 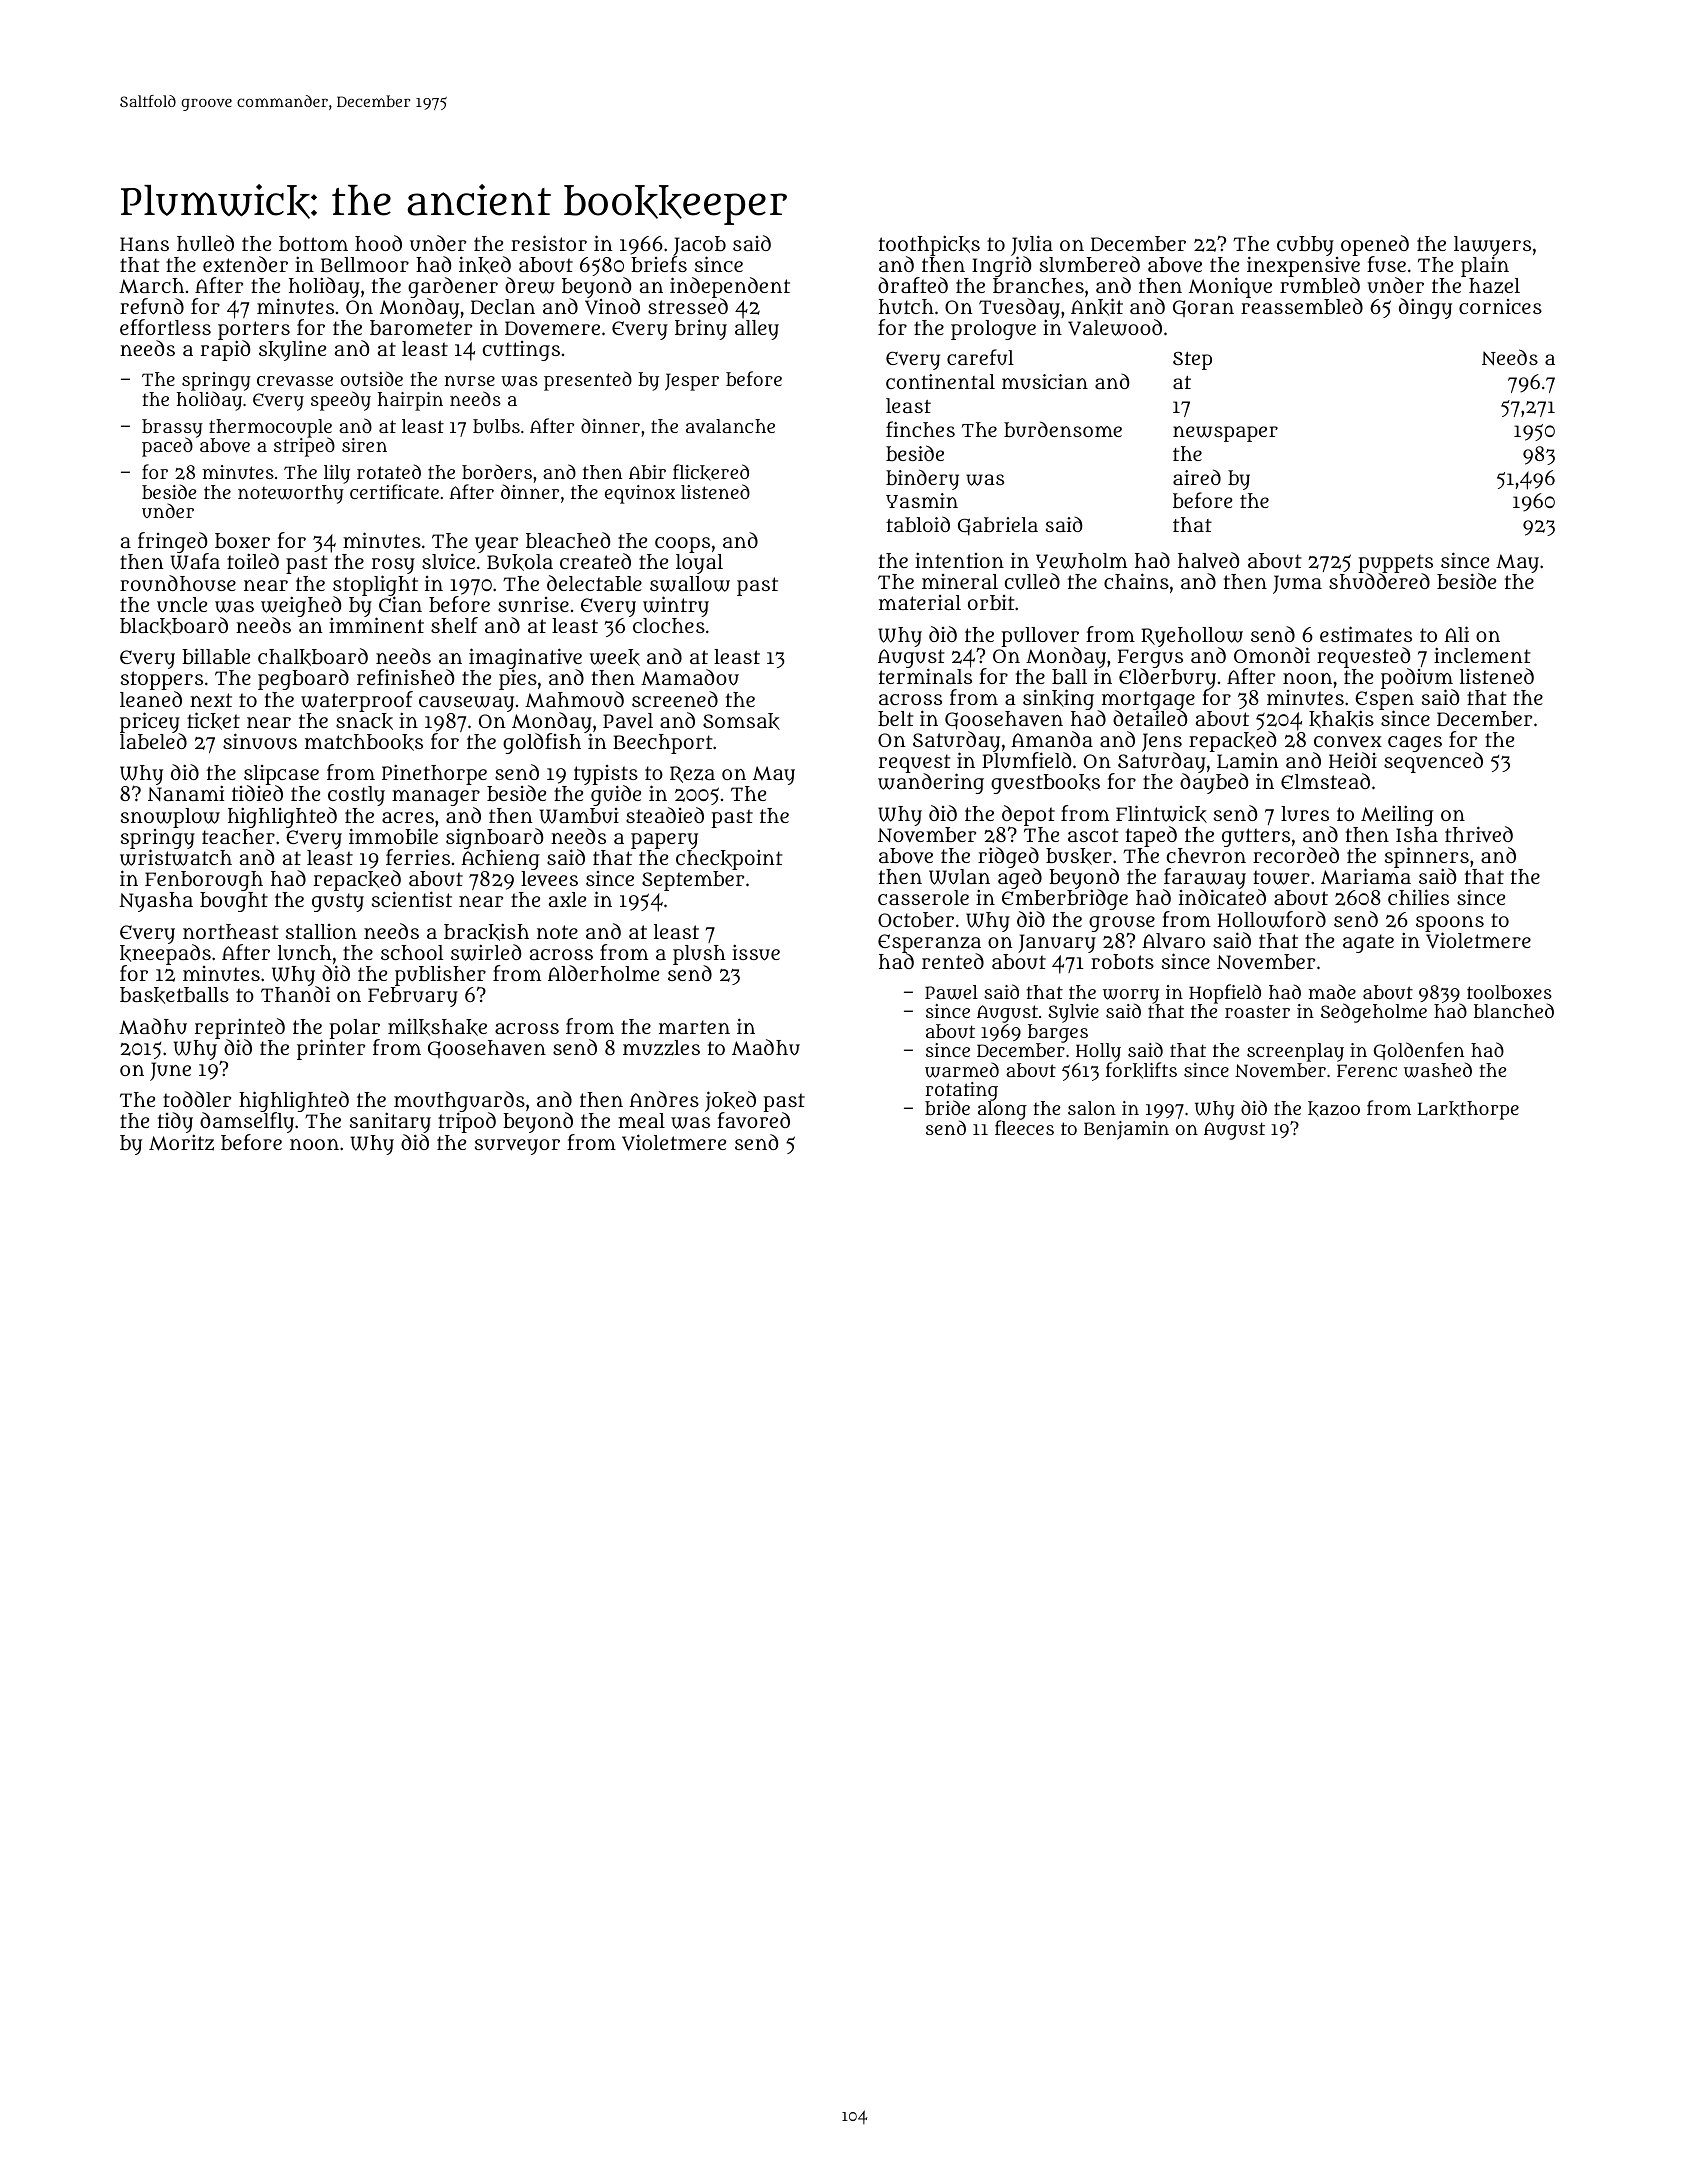 What do you see at coordinates (913, 285) in the screenshot?
I see `drafted` at bounding box center [913, 285].
